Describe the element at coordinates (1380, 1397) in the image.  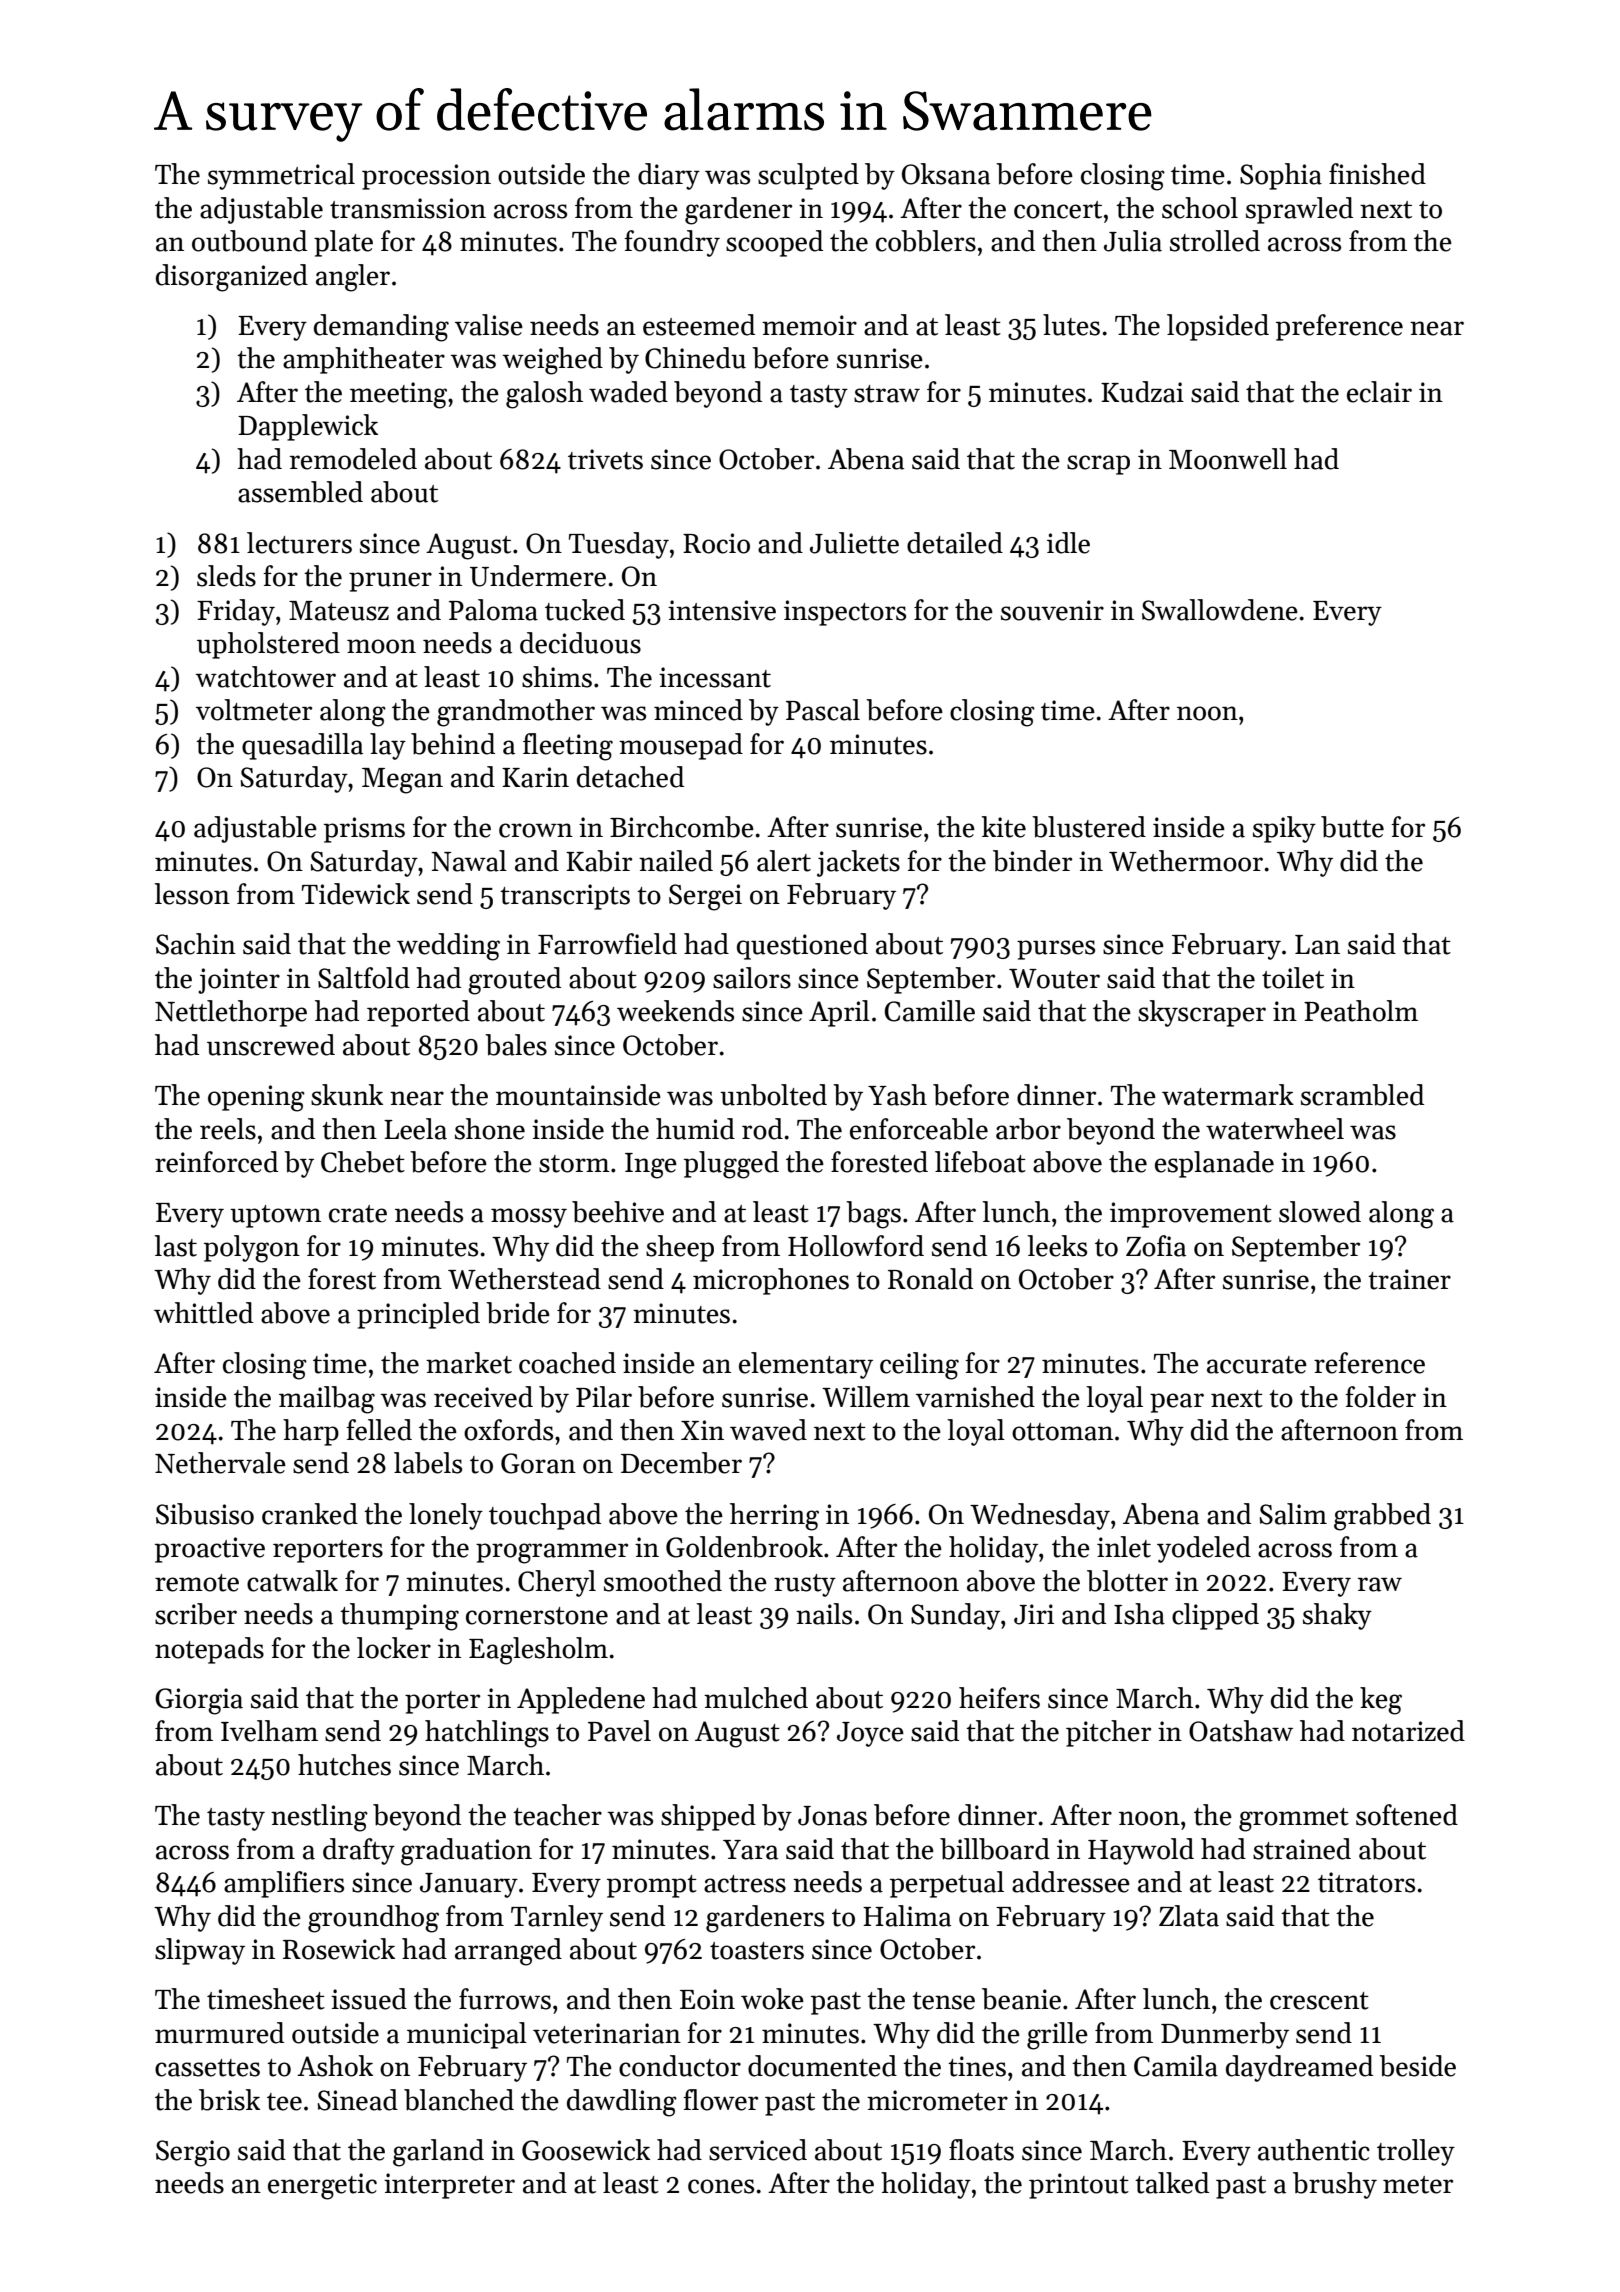
I see `folder` at that location.
